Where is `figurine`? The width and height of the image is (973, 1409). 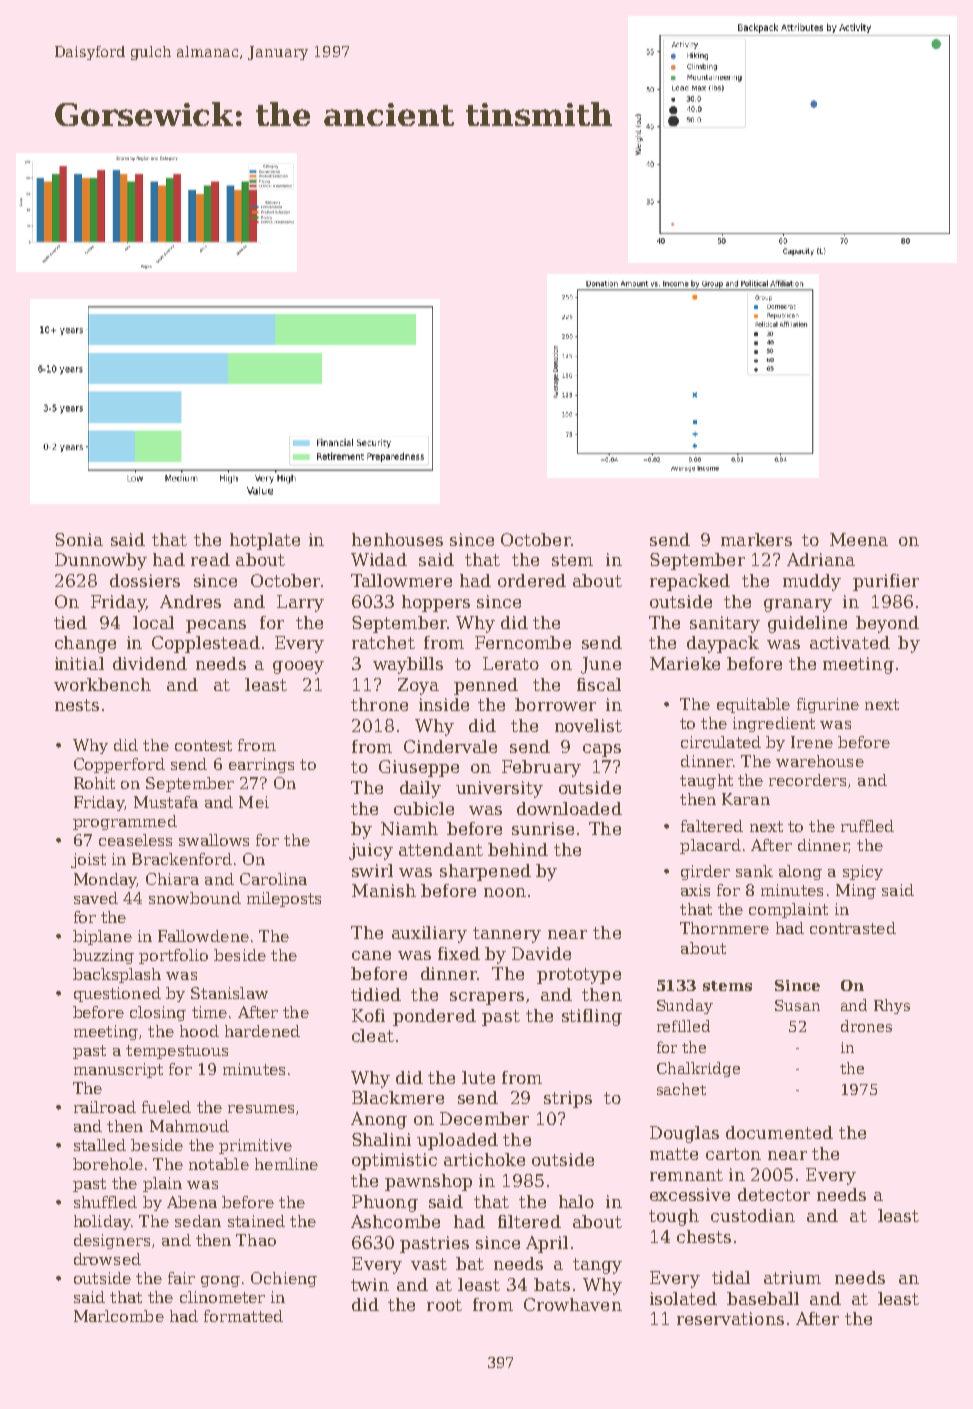 figurine is located at coordinates (828, 705).
